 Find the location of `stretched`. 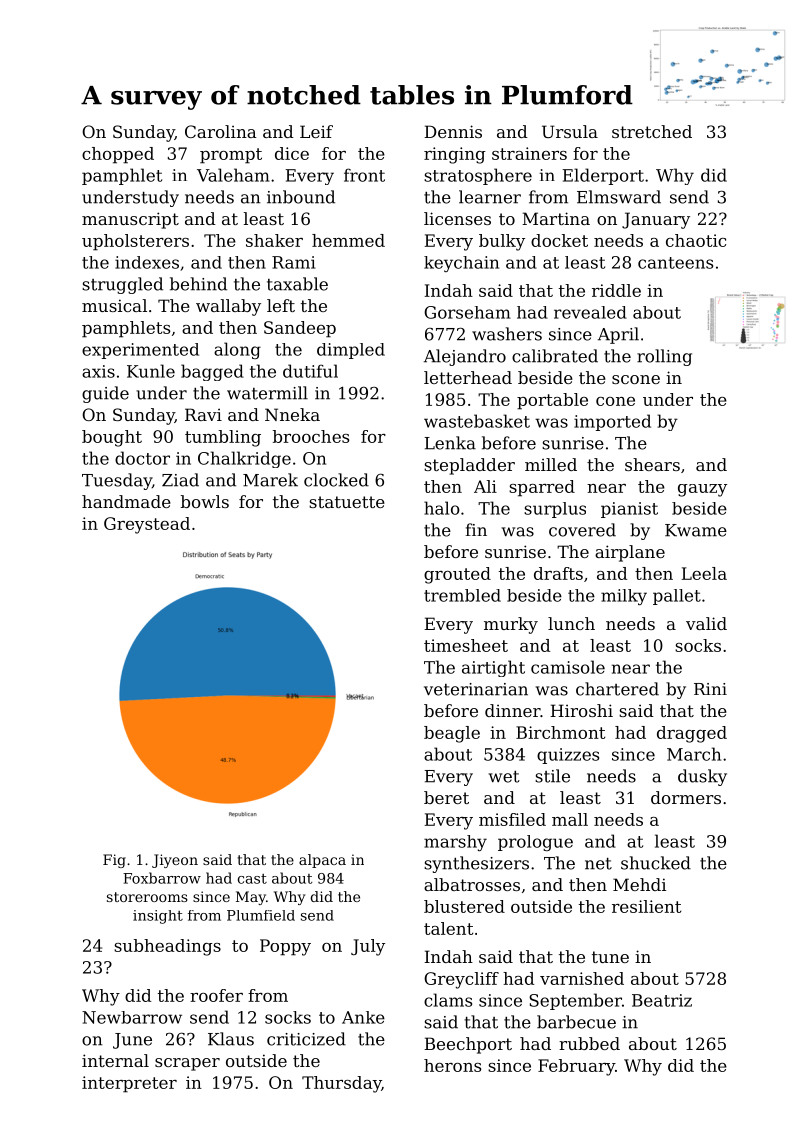

stretched is located at coordinates (652, 131).
